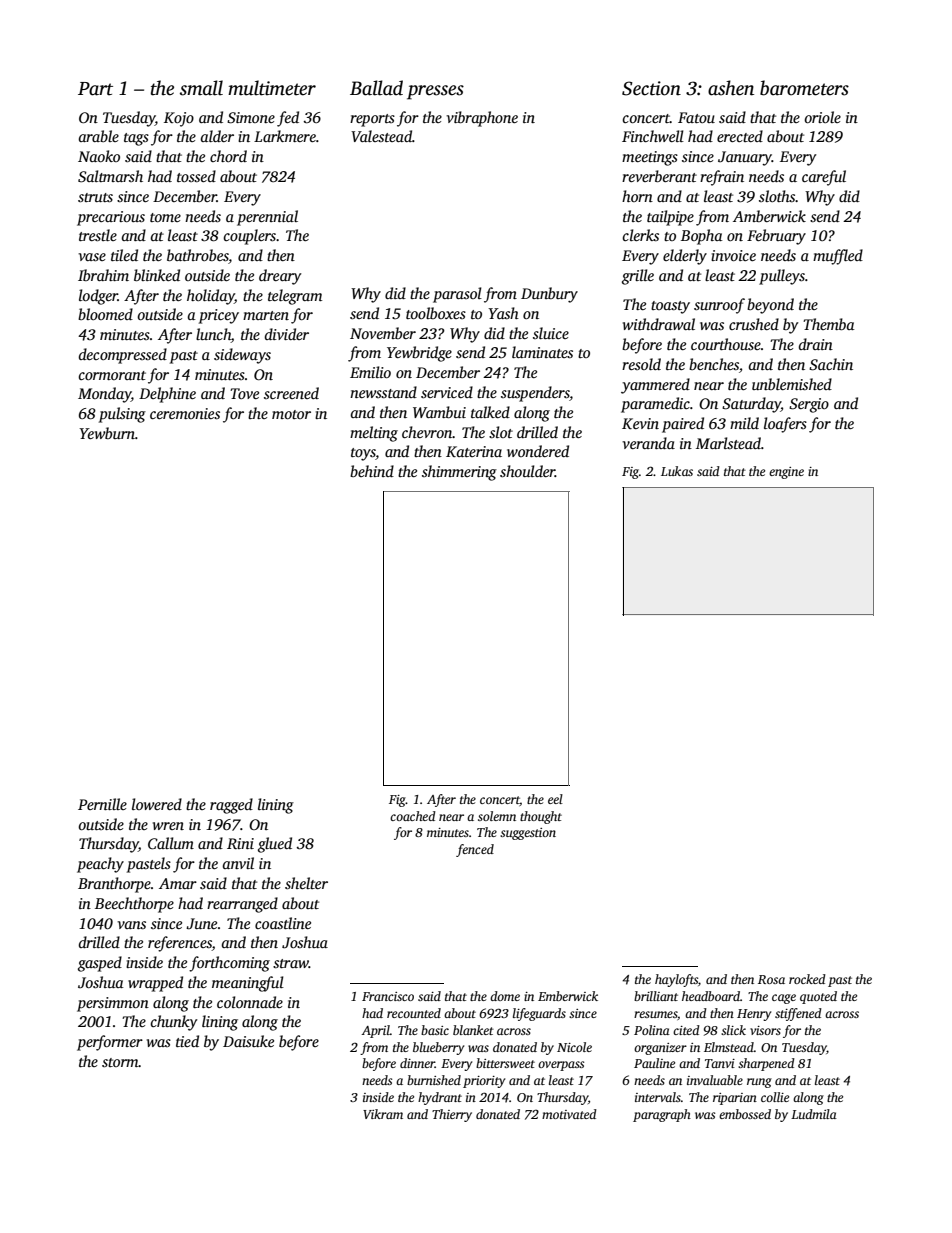  I want to click on storm, so click(120, 1062).
